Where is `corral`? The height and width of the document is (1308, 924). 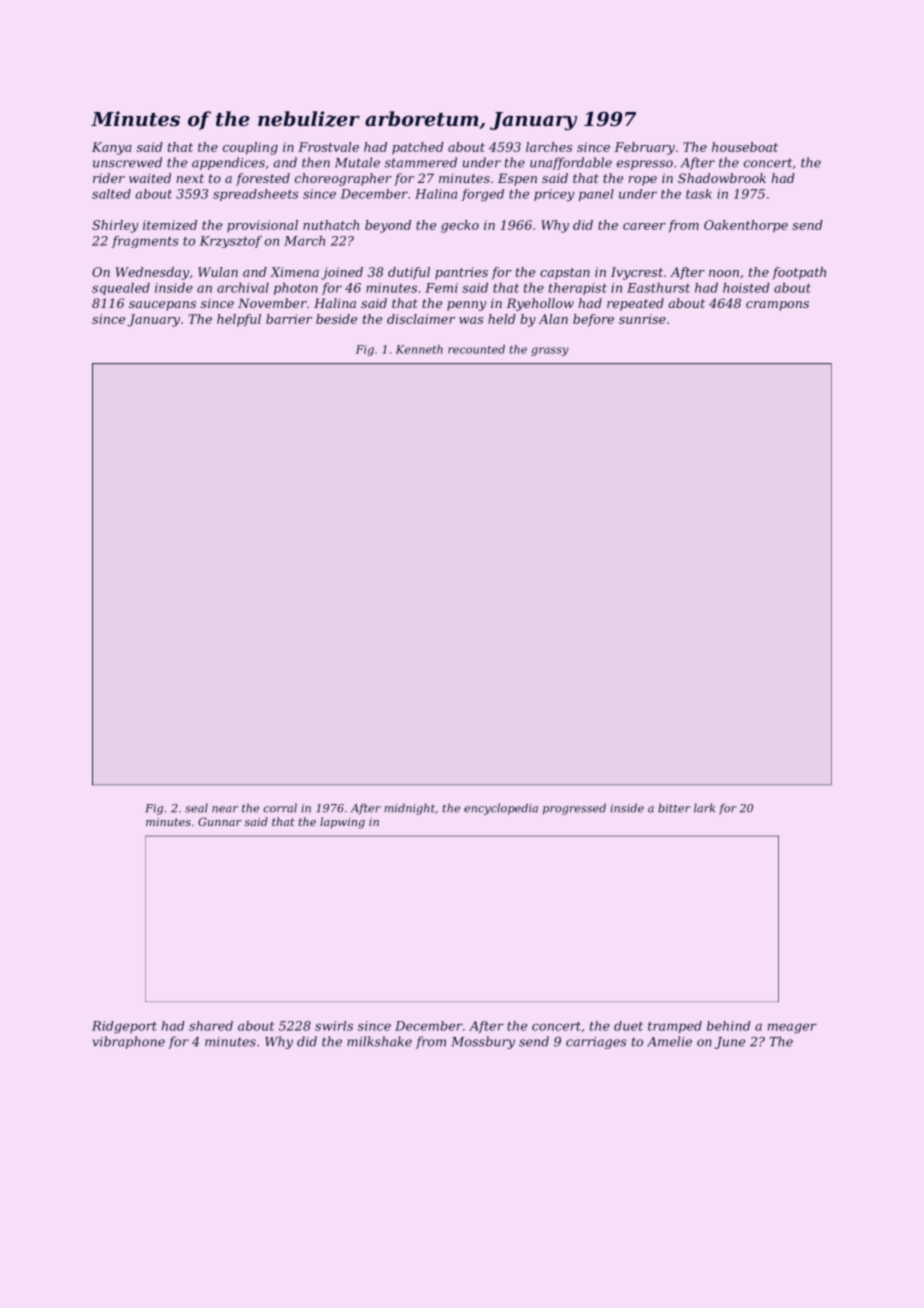 corral is located at coordinates (280, 808).
